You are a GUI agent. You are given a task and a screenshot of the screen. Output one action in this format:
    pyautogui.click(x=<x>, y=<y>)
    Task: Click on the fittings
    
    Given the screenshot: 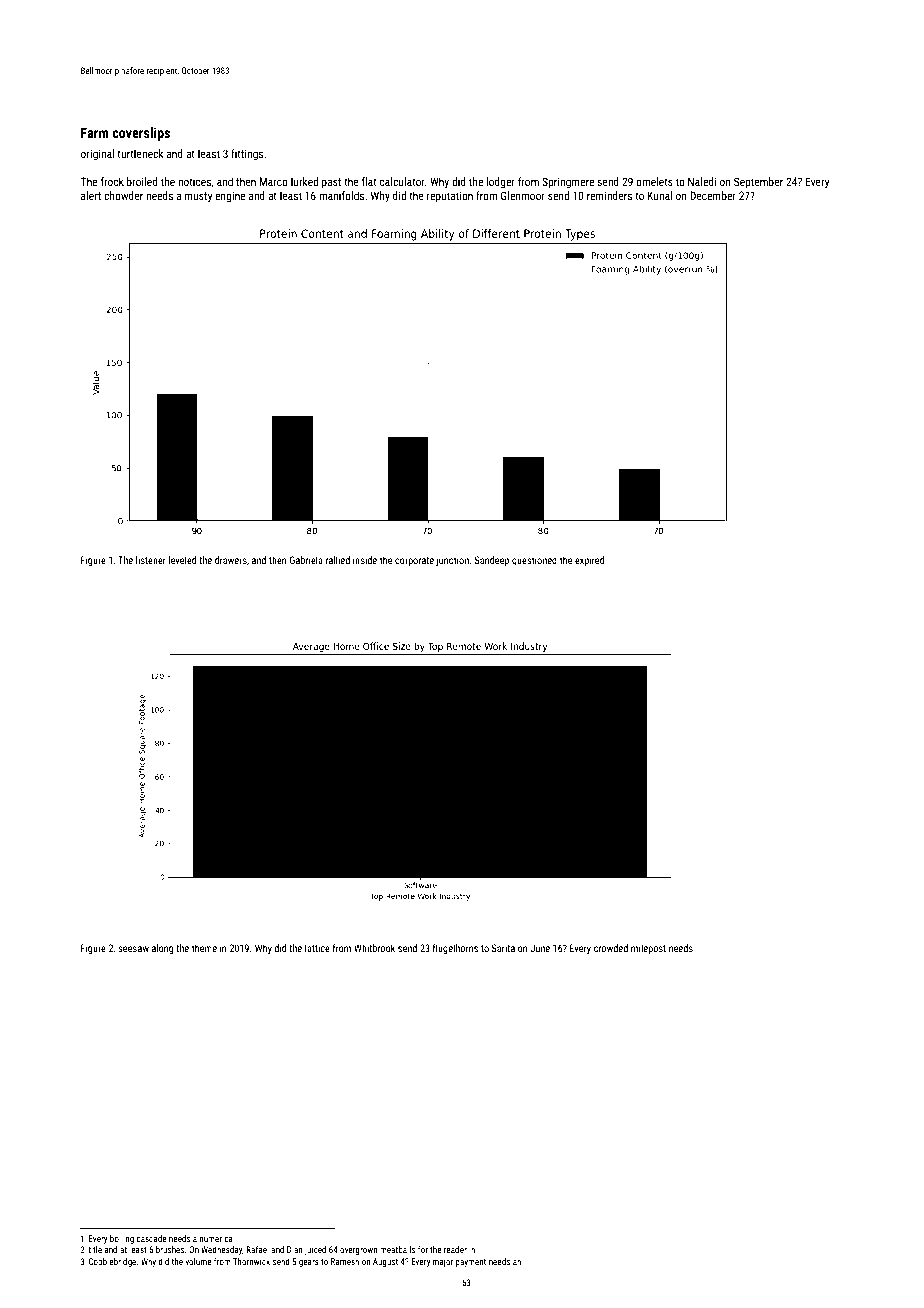 What is the action you would take?
    pyautogui.click(x=247, y=155)
